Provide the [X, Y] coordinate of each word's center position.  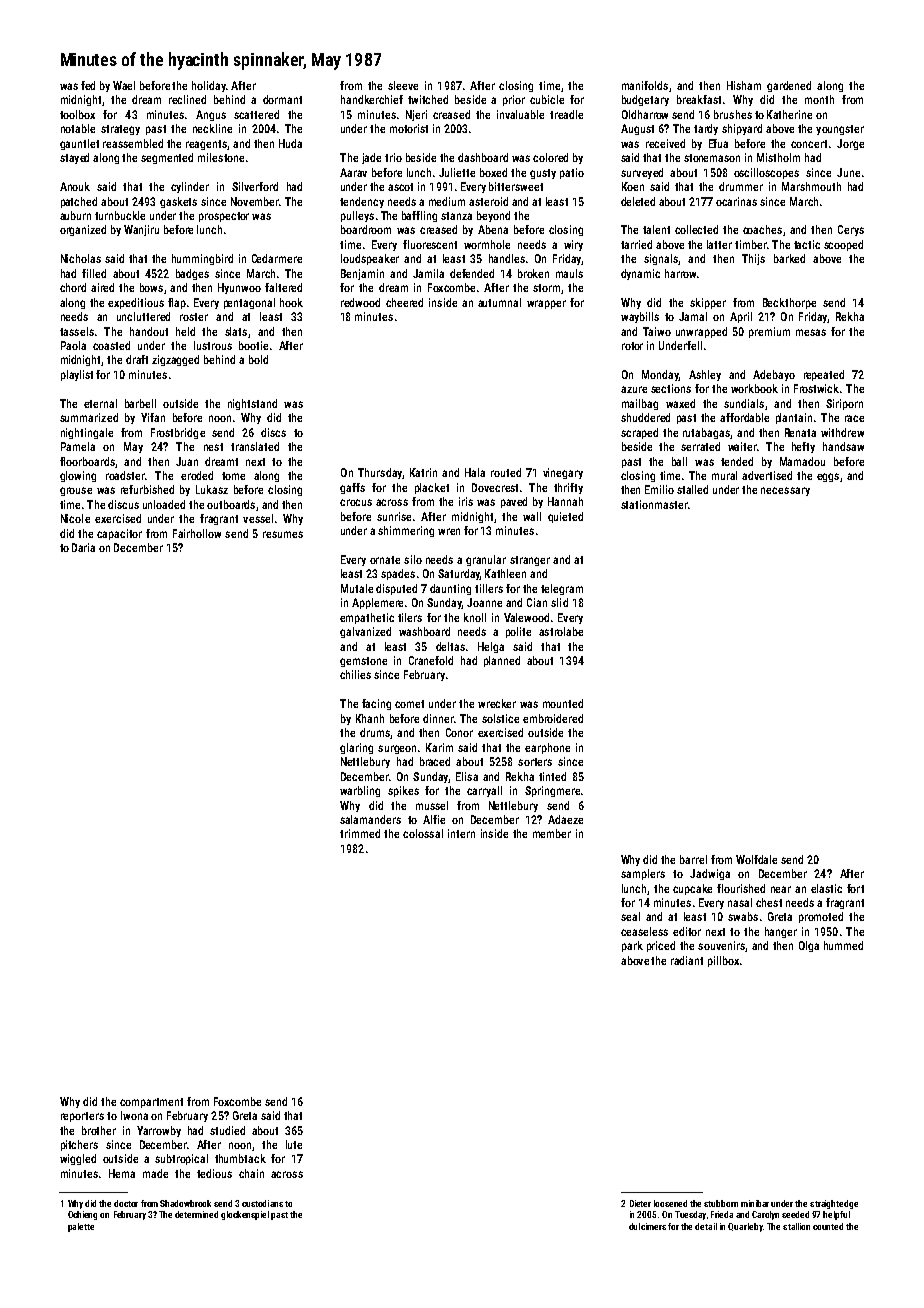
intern [461, 833]
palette [81, 1227]
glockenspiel [245, 1215]
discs [273, 432]
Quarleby [745, 1227]
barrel [693, 859]
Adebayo [774, 375]
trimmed [360, 833]
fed [88, 85]
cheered [404, 302]
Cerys [851, 230]
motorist [409, 128]
